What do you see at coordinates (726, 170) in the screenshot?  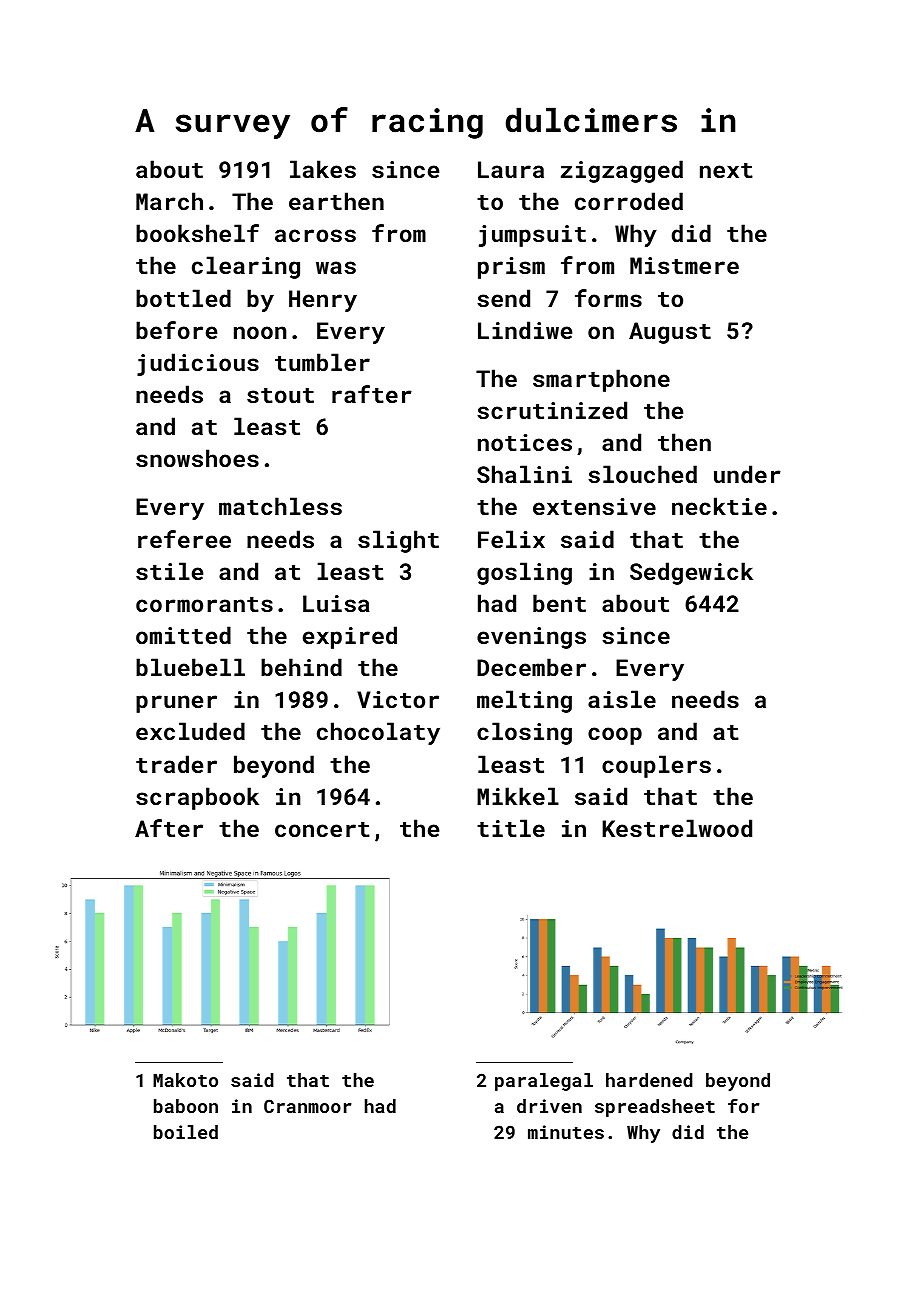 I see `next` at bounding box center [726, 170].
